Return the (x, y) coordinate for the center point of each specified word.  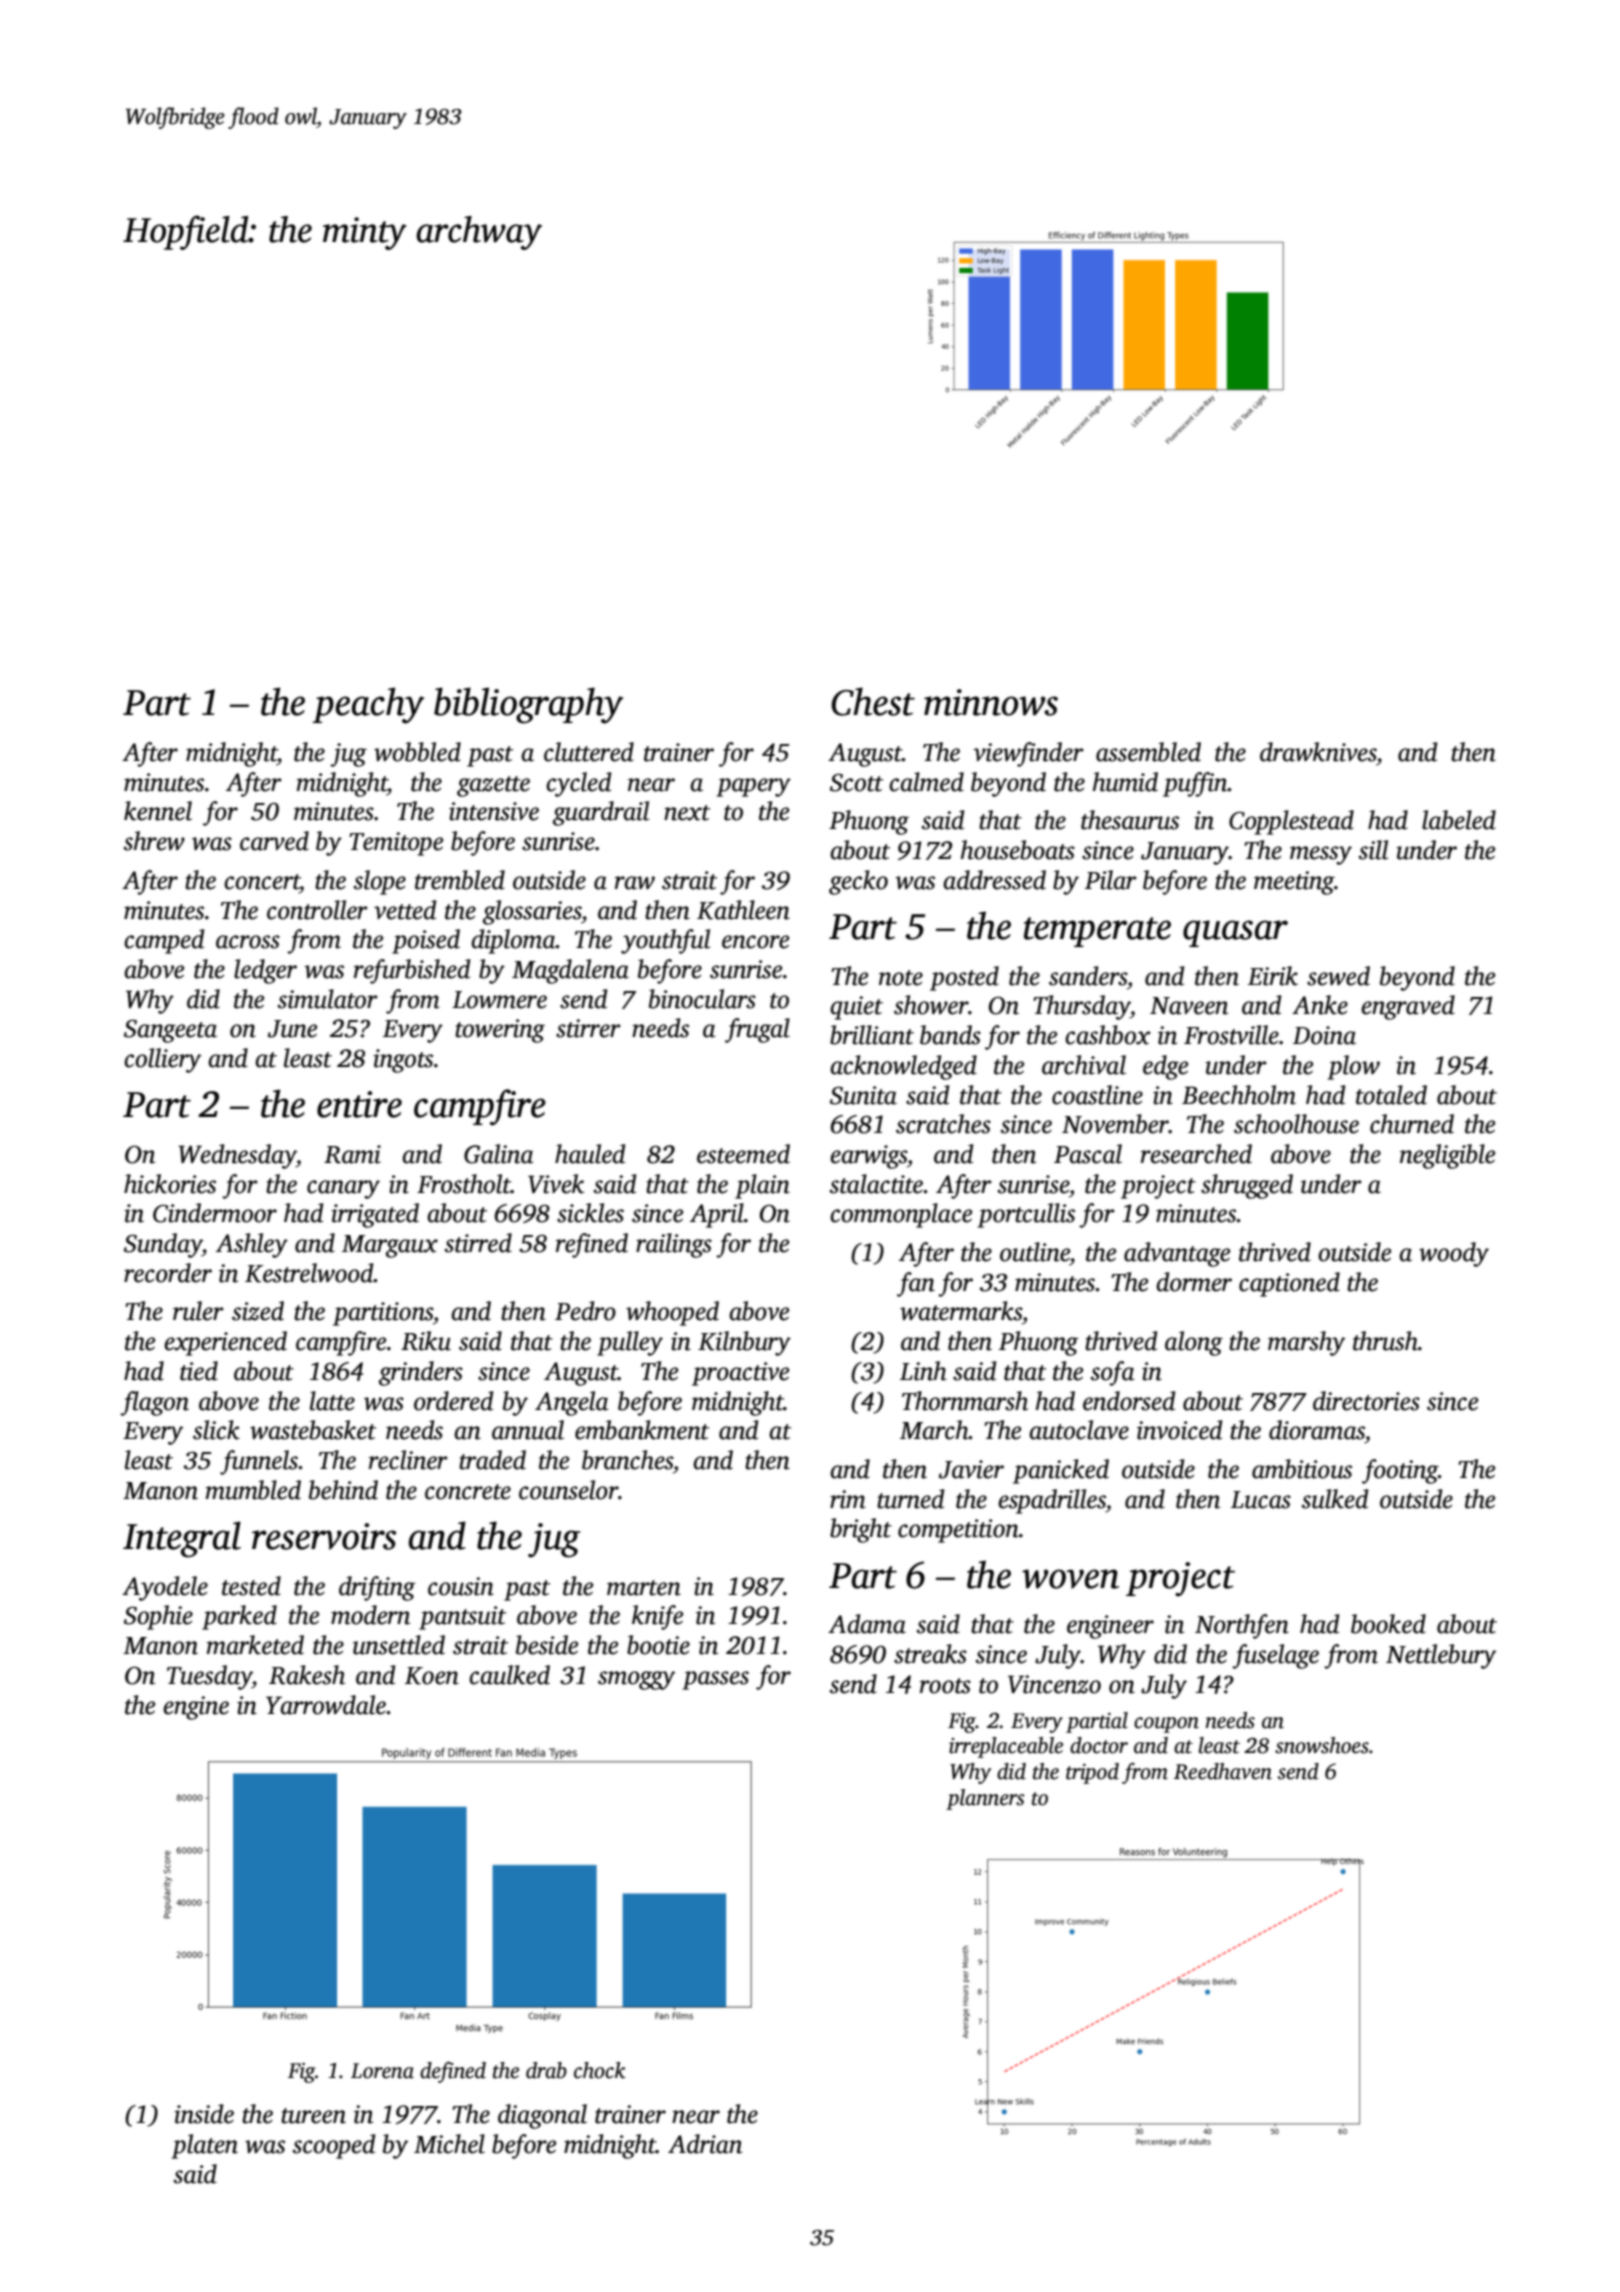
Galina (499, 1154)
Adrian (705, 2144)
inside (204, 2114)
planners (985, 1799)
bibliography (528, 705)
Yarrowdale (326, 1705)
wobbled (417, 752)
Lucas (1261, 1500)
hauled (590, 1154)
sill (1373, 850)
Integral (182, 1539)
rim (848, 1499)
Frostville (1231, 1035)
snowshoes (1322, 1745)
